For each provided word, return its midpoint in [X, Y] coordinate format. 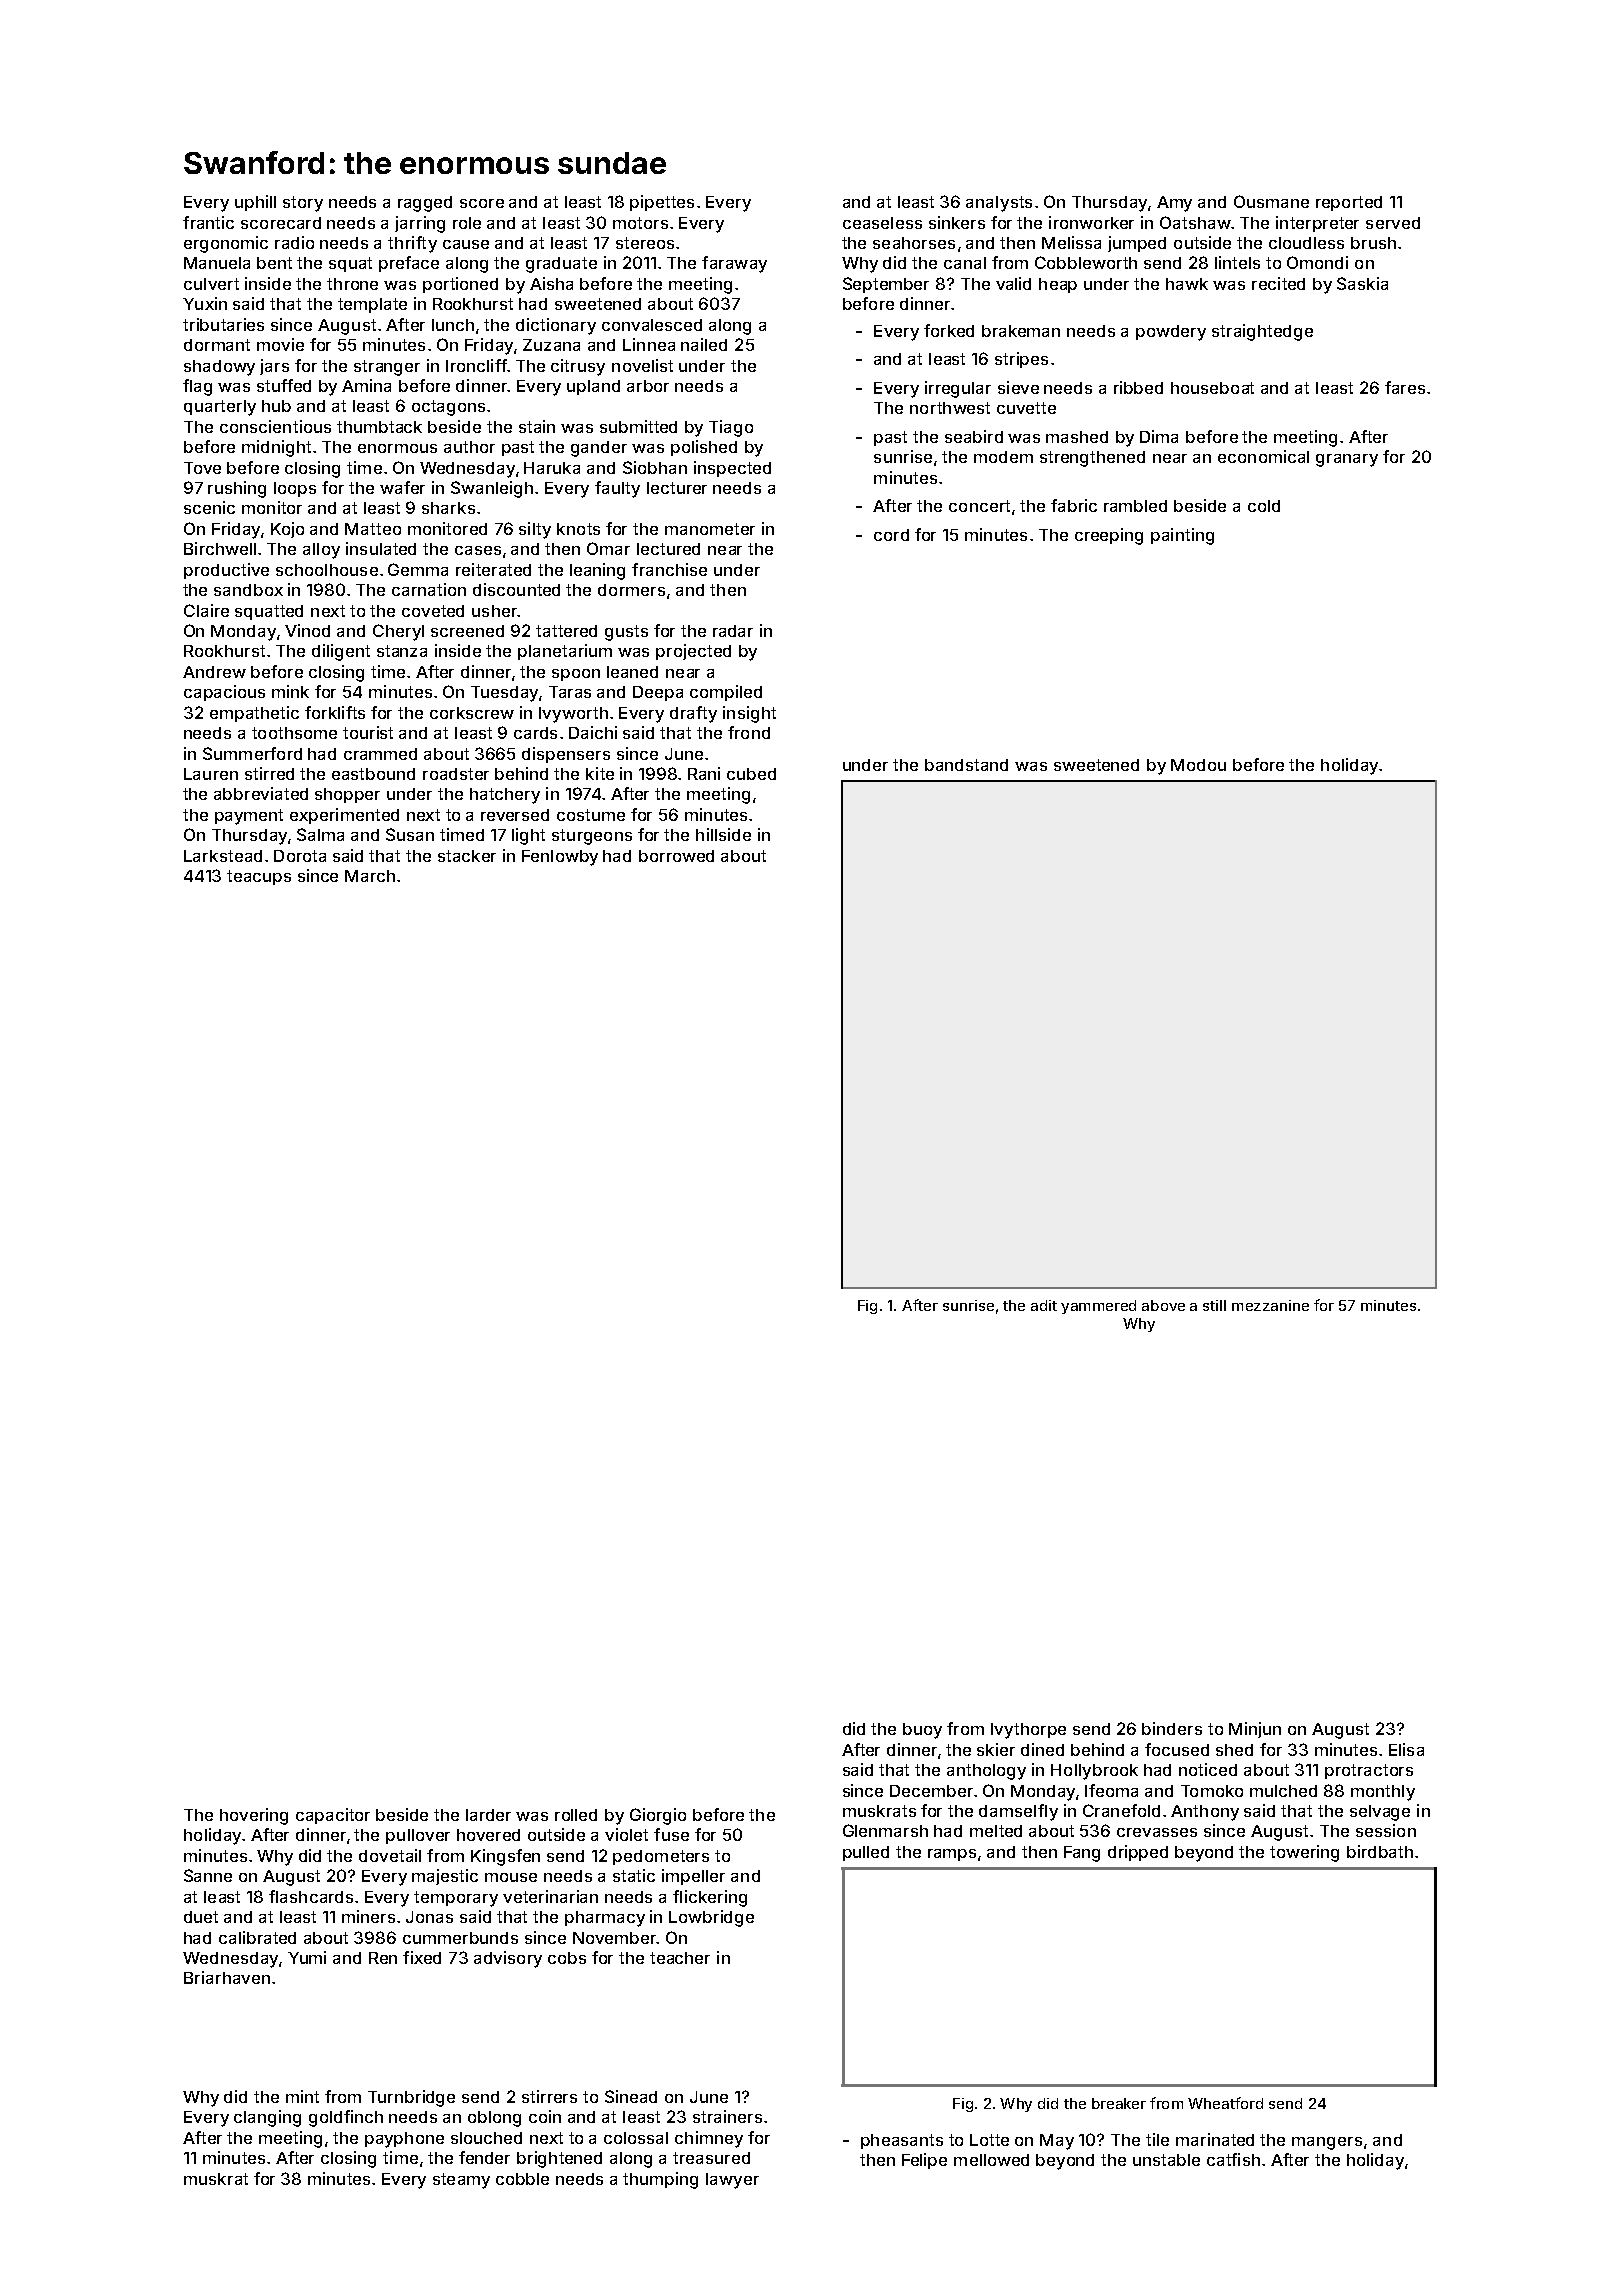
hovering [254, 1816]
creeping [1109, 536]
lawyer [732, 2181]
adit [1044, 1305]
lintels [1237, 262]
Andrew [214, 672]
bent [274, 263]
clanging [267, 2118]
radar [733, 631]
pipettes [662, 203]
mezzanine [1270, 1305]
